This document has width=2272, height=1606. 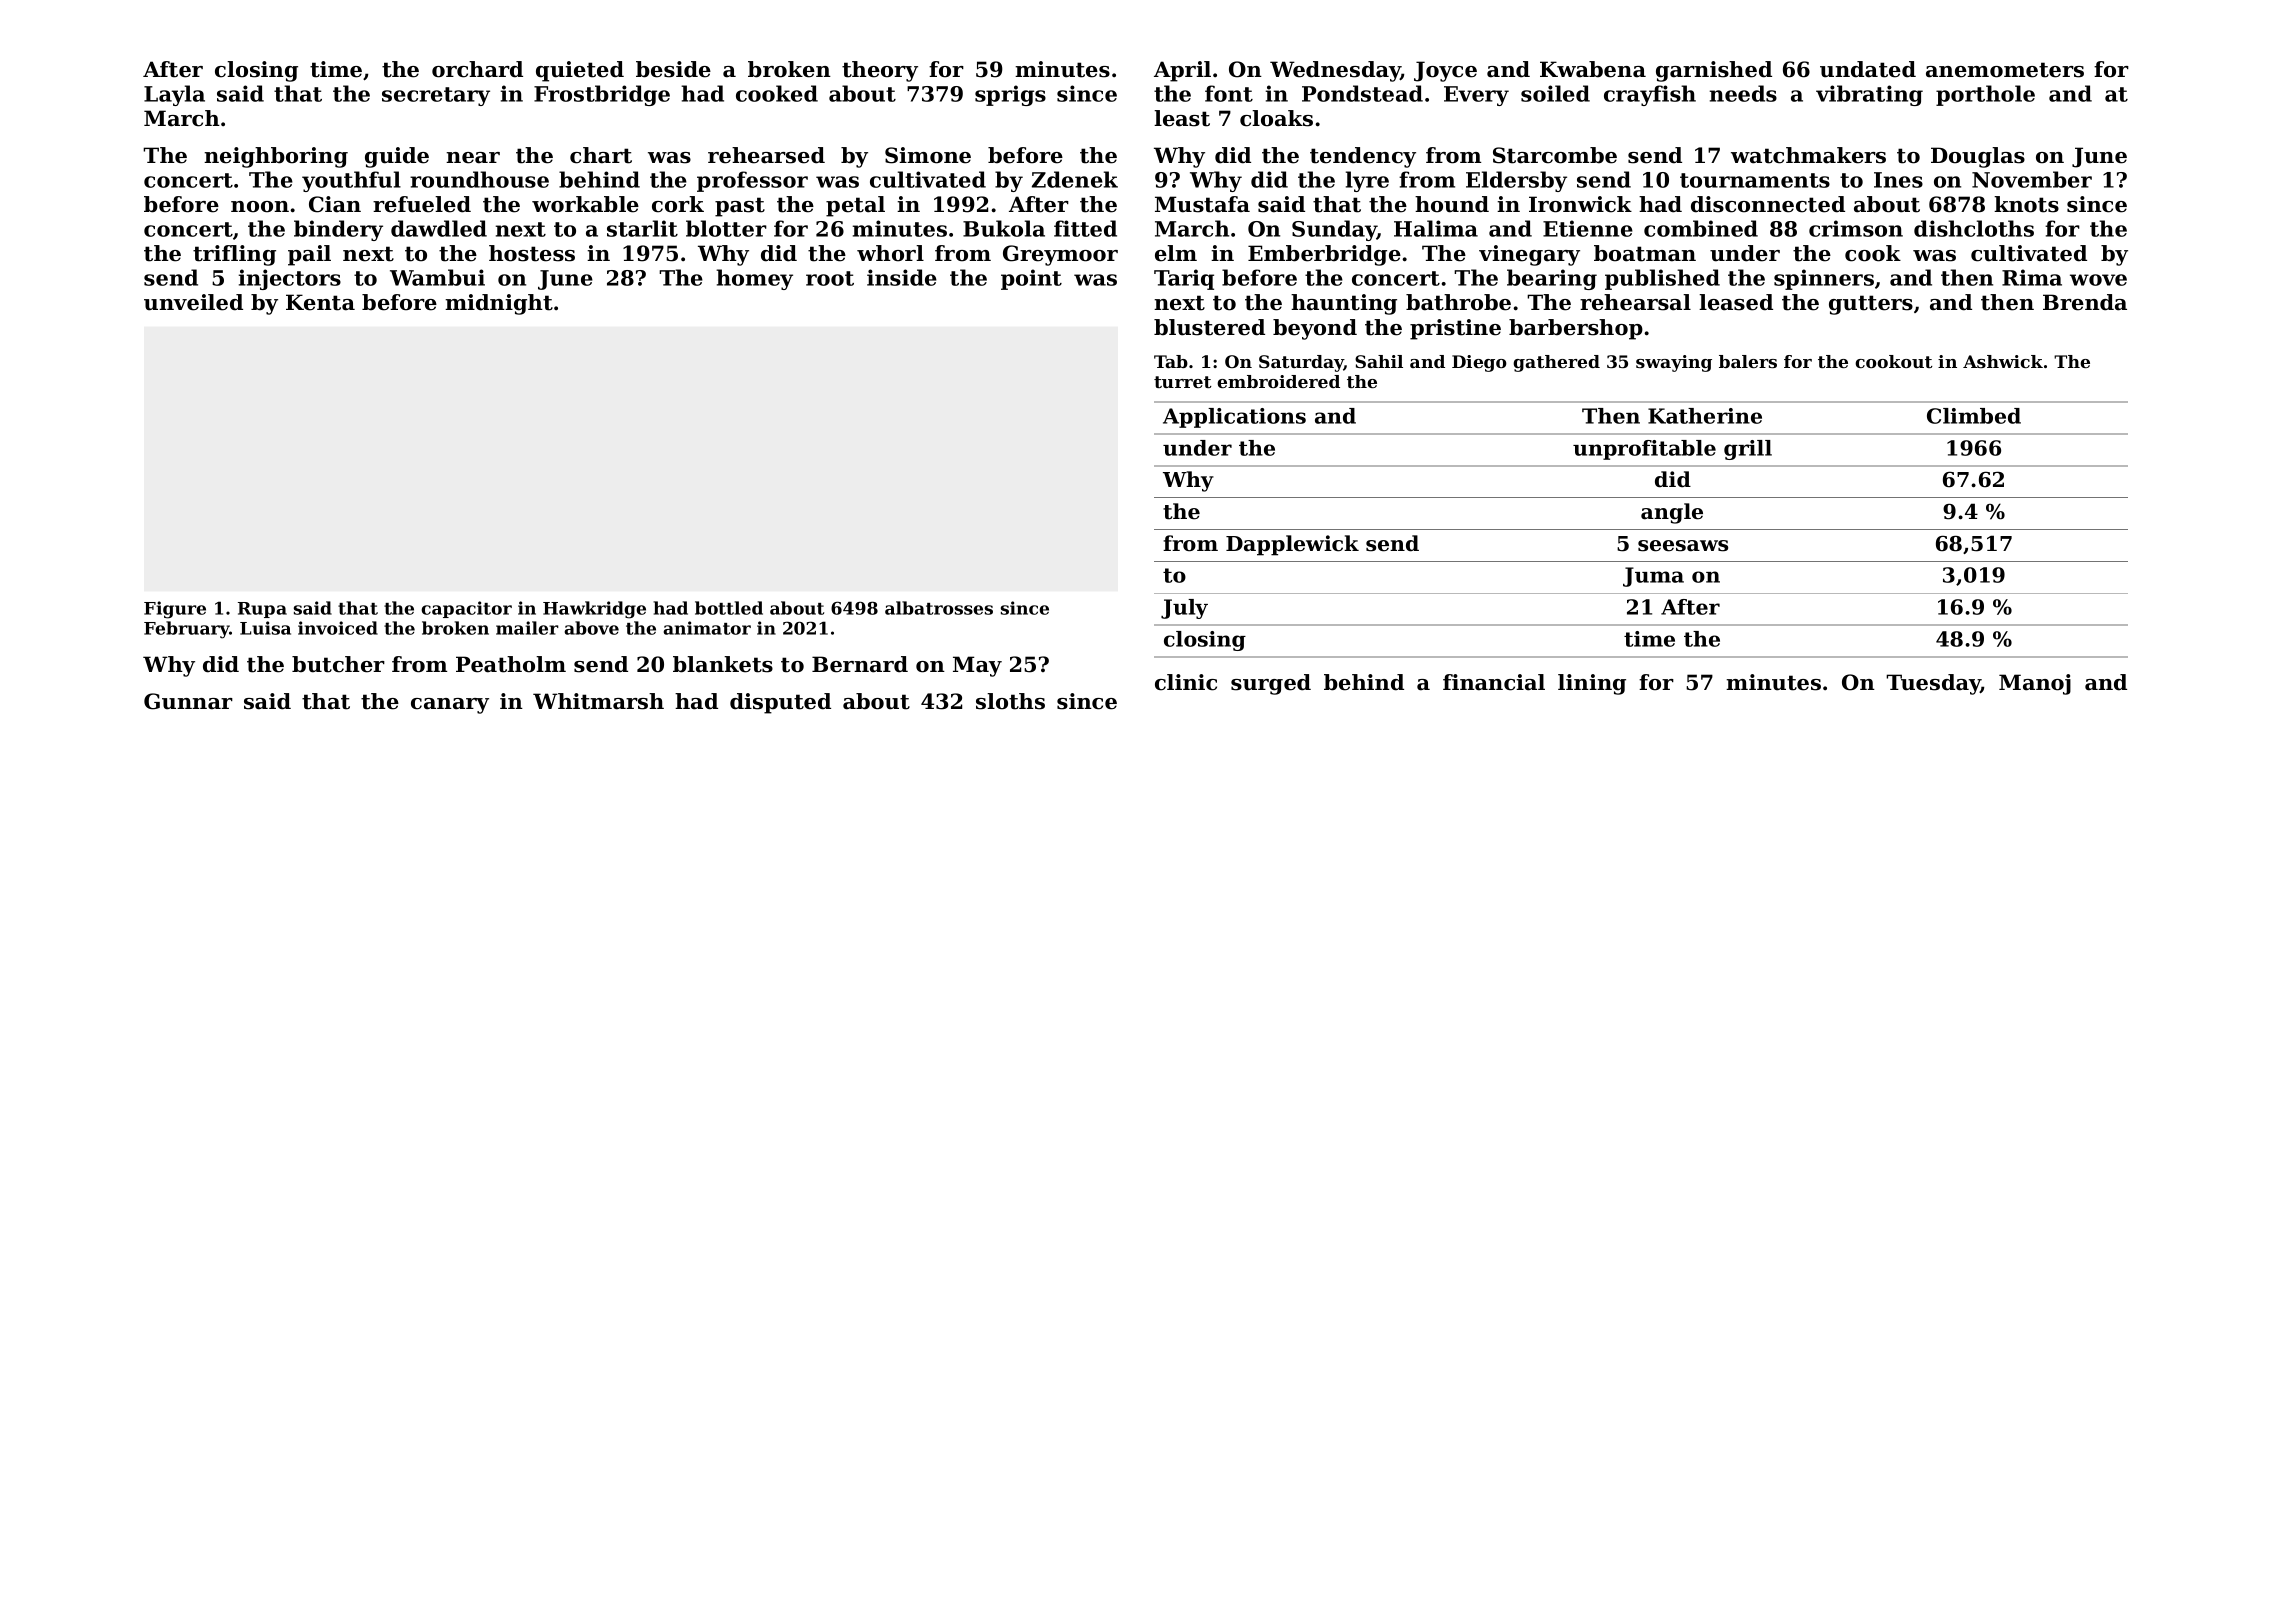 I want to click on vibrating, so click(x=1869, y=95).
